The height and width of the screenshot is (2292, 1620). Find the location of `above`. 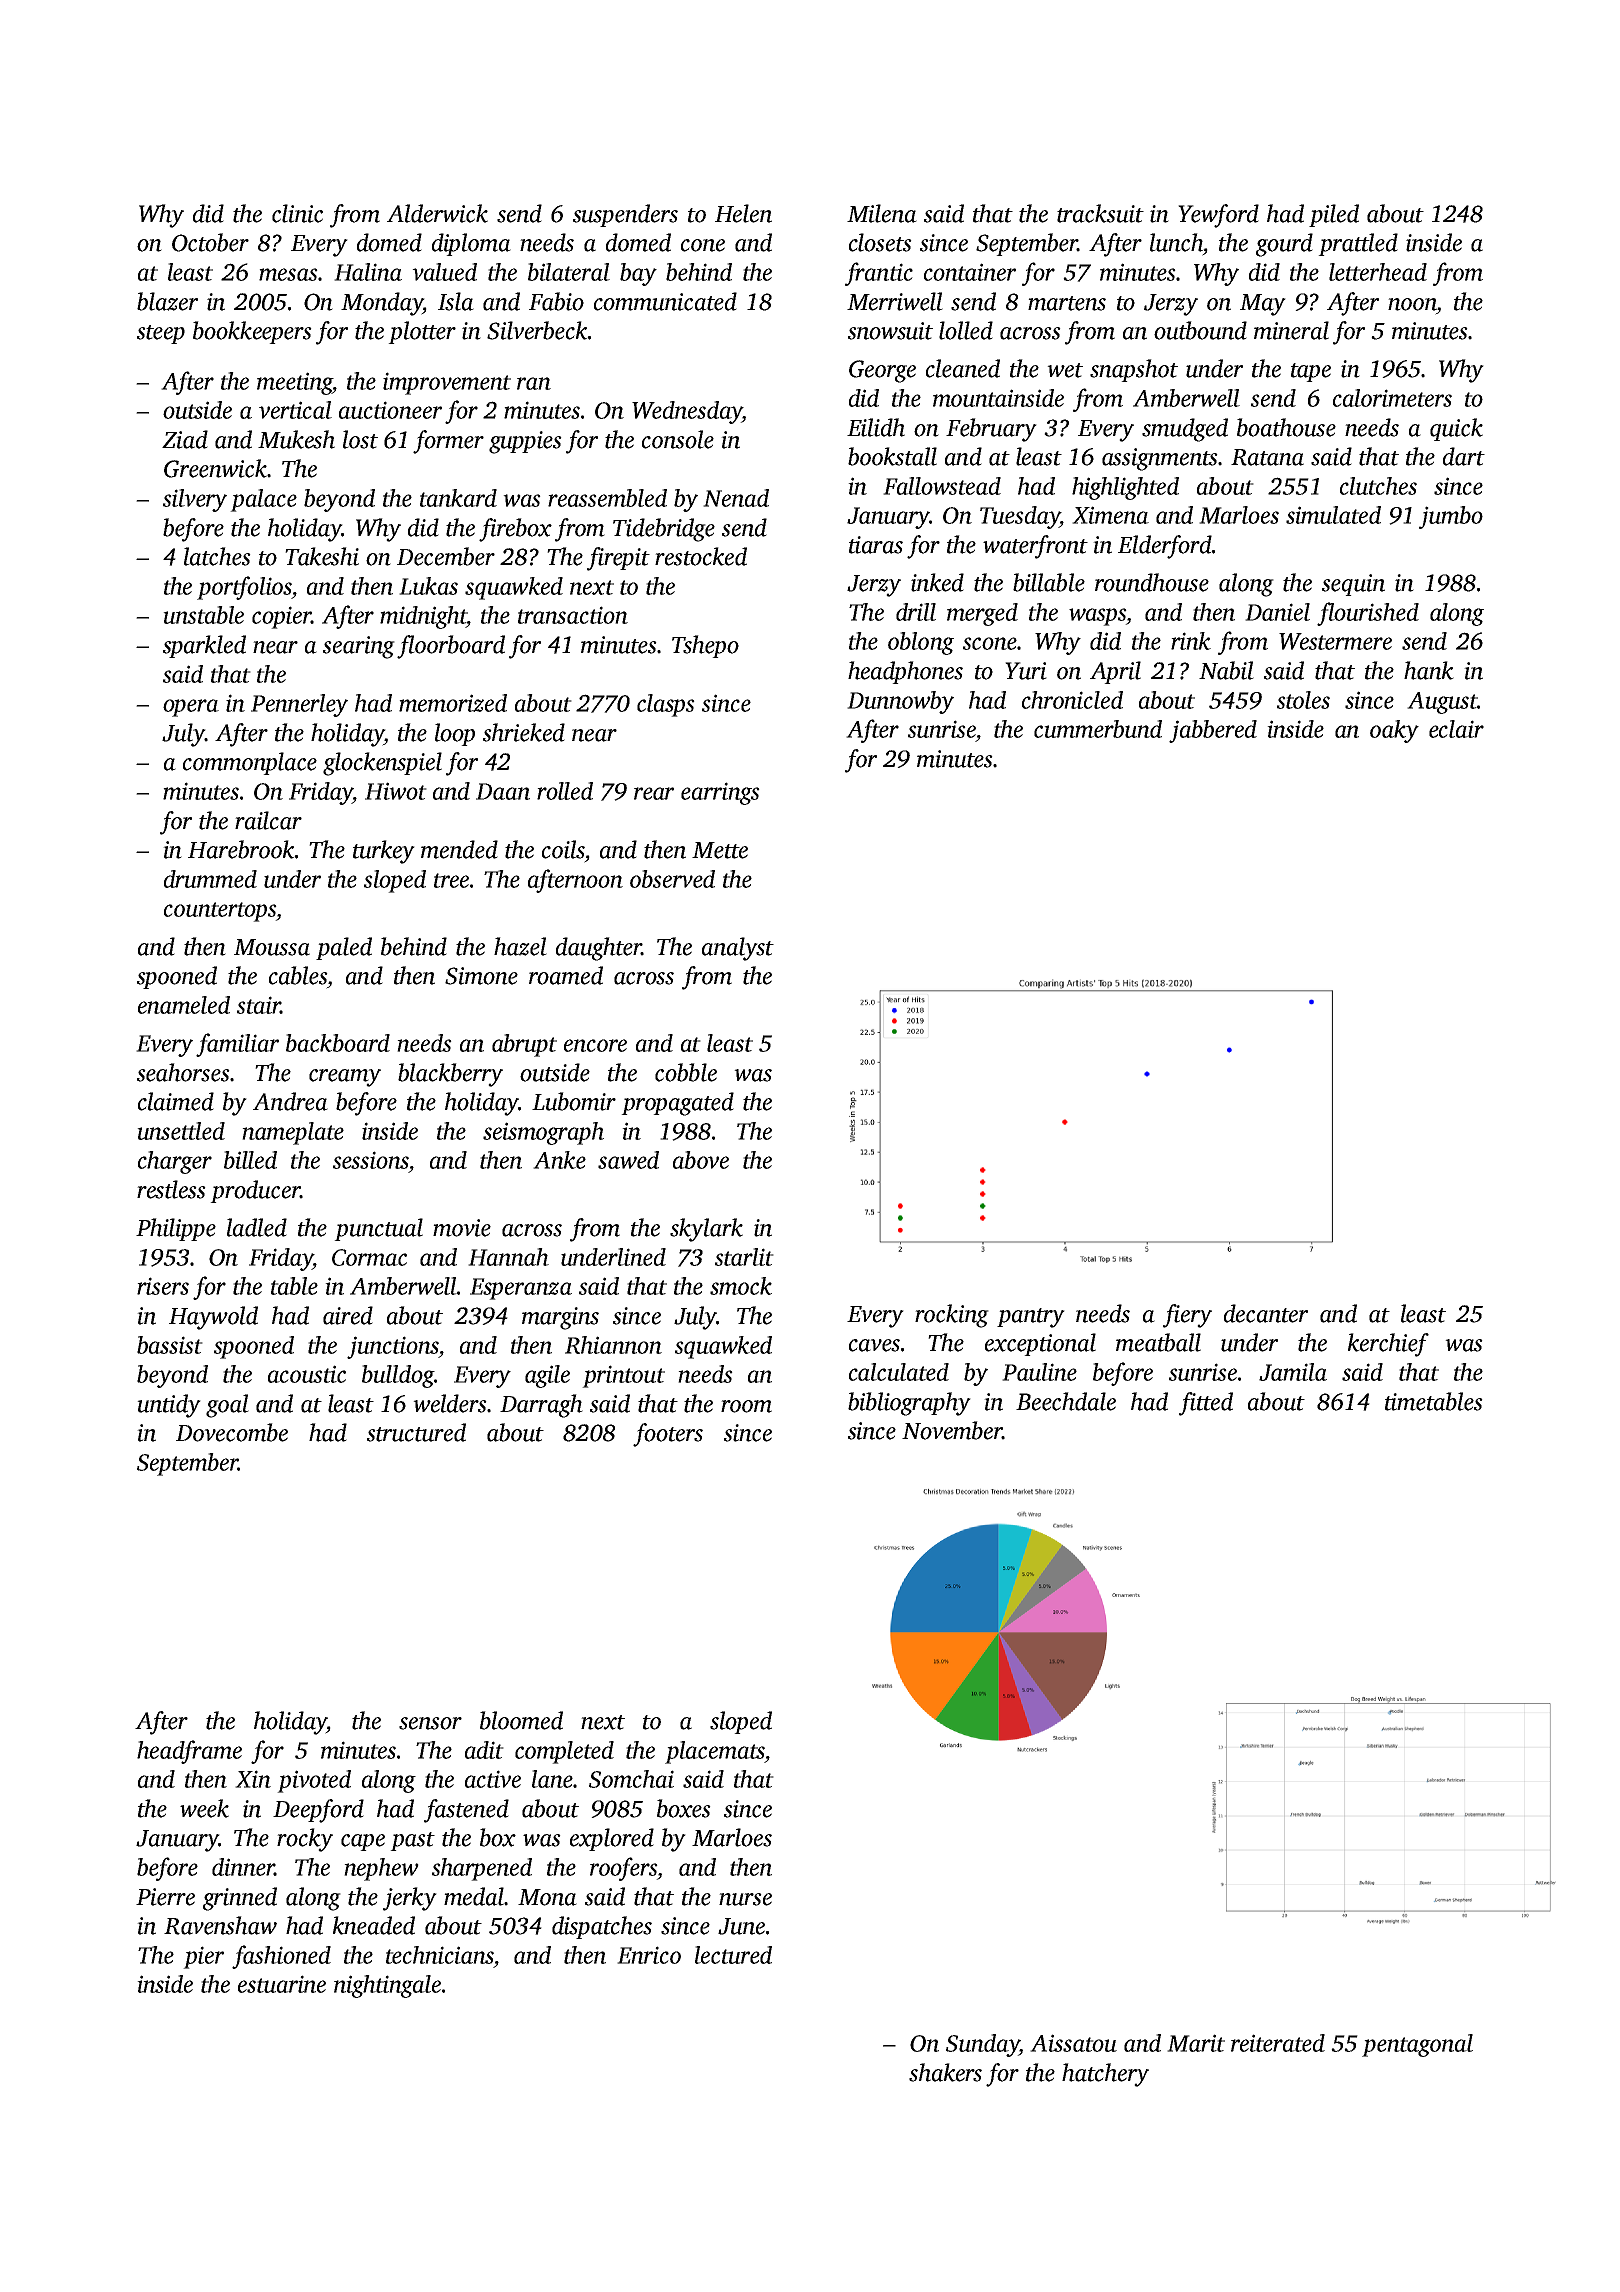

above is located at coordinates (701, 1160).
